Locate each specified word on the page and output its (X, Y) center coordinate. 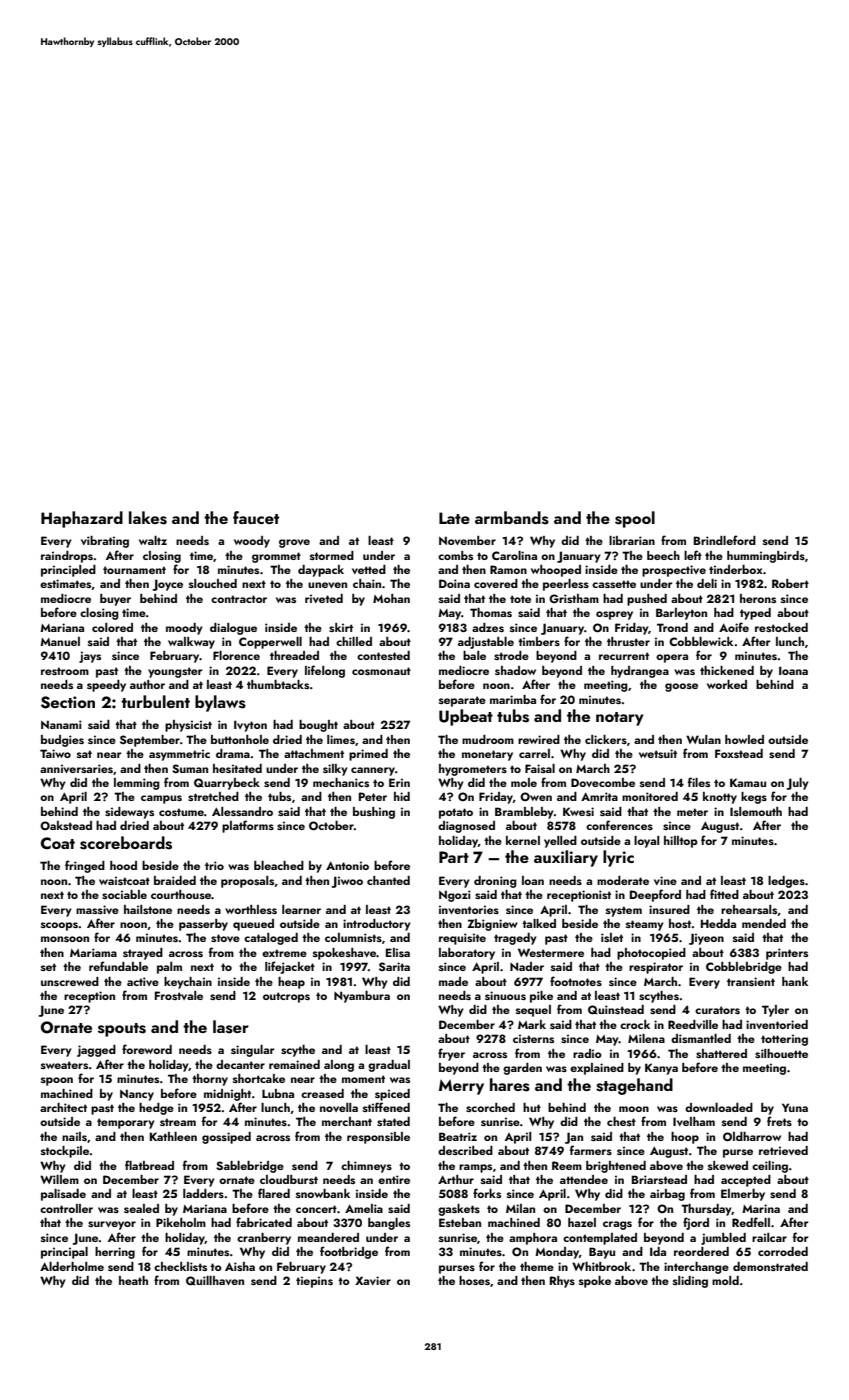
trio (214, 865)
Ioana (793, 670)
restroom (65, 671)
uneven (327, 585)
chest (621, 1121)
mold (725, 1280)
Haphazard (82, 519)
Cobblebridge (744, 968)
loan (533, 880)
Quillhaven (215, 1281)
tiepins (314, 1282)
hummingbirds (766, 557)
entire (394, 1179)
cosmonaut (381, 671)
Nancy (137, 1095)
